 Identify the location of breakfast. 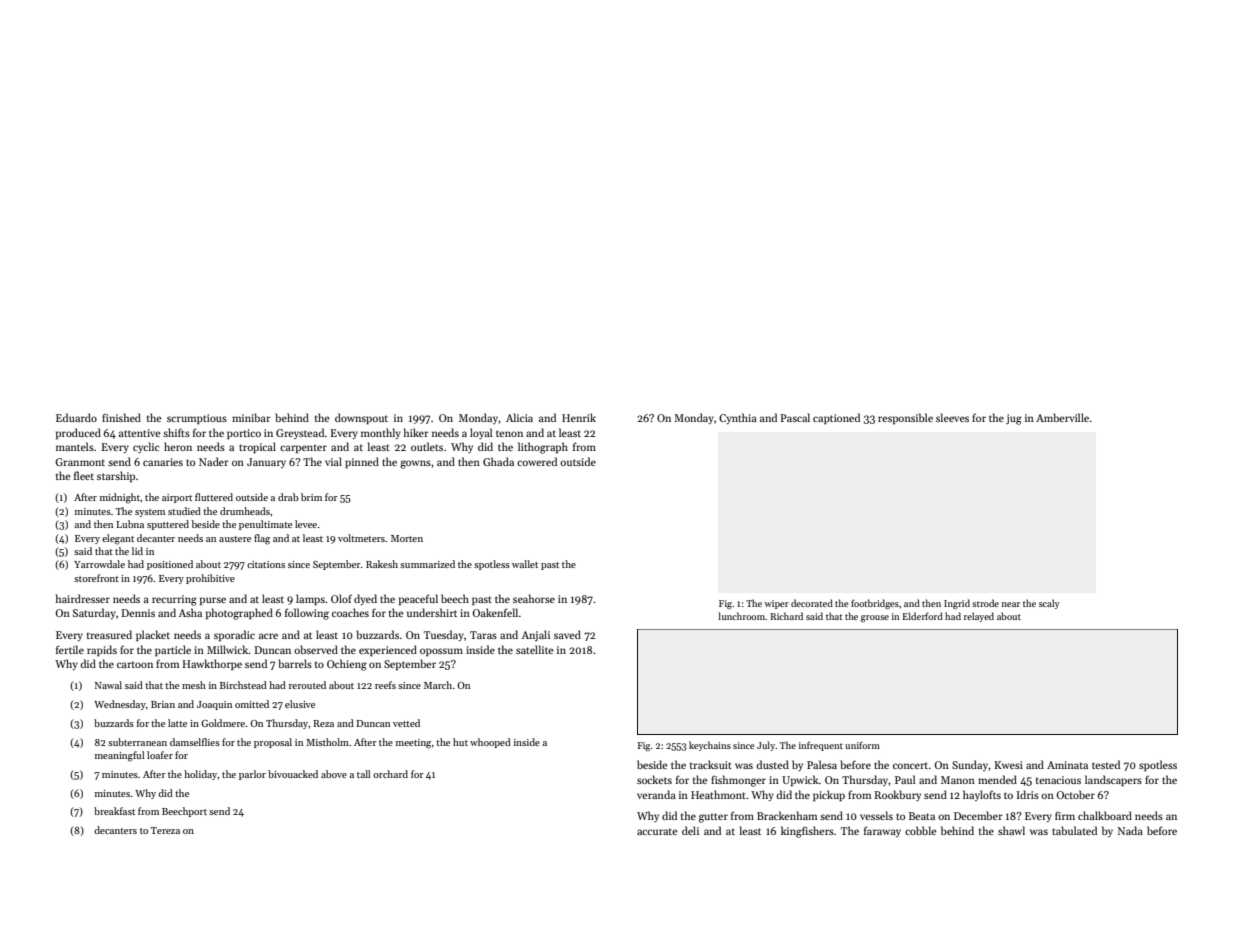
(114, 811).
